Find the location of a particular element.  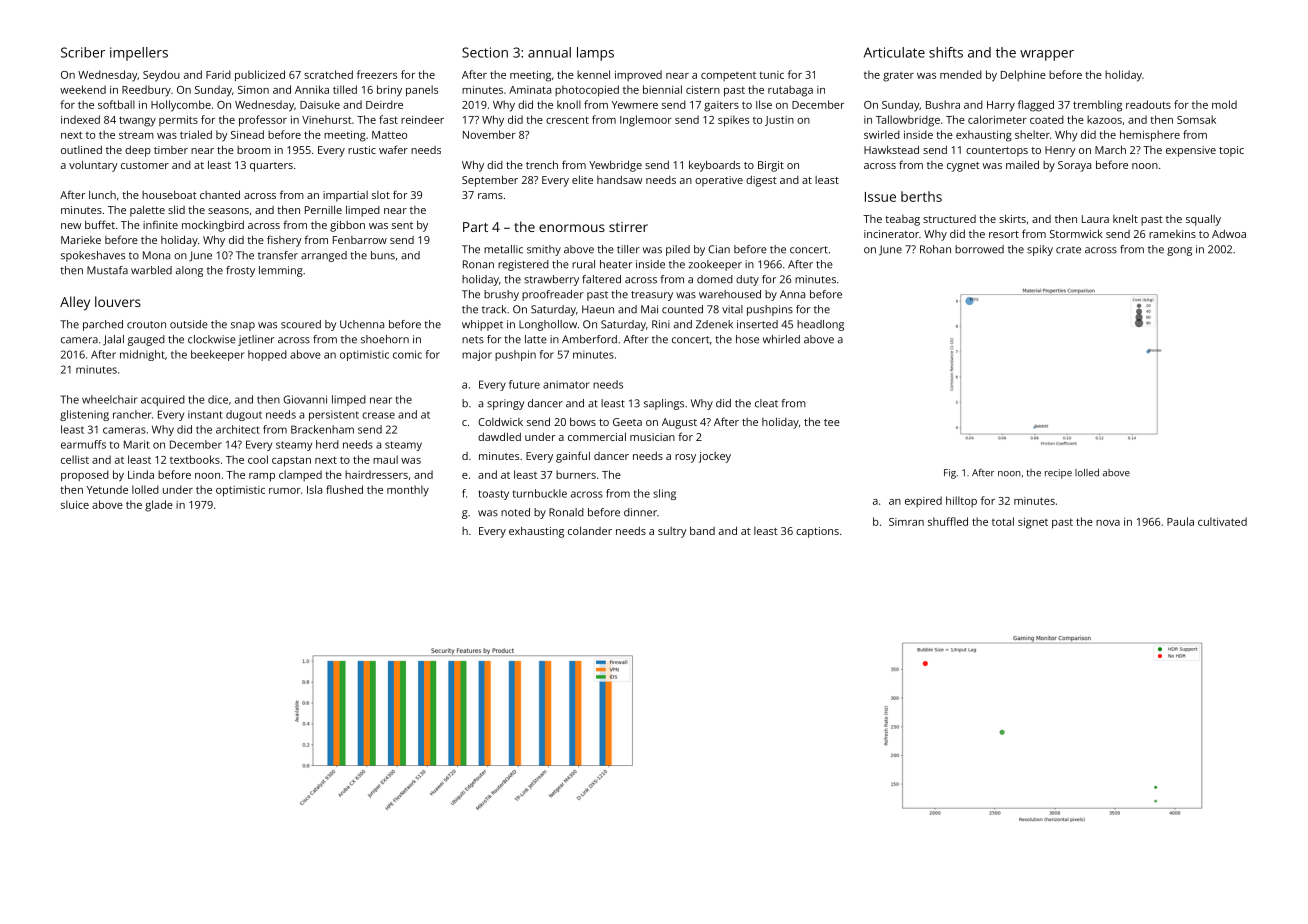

headlong is located at coordinates (820, 325).
